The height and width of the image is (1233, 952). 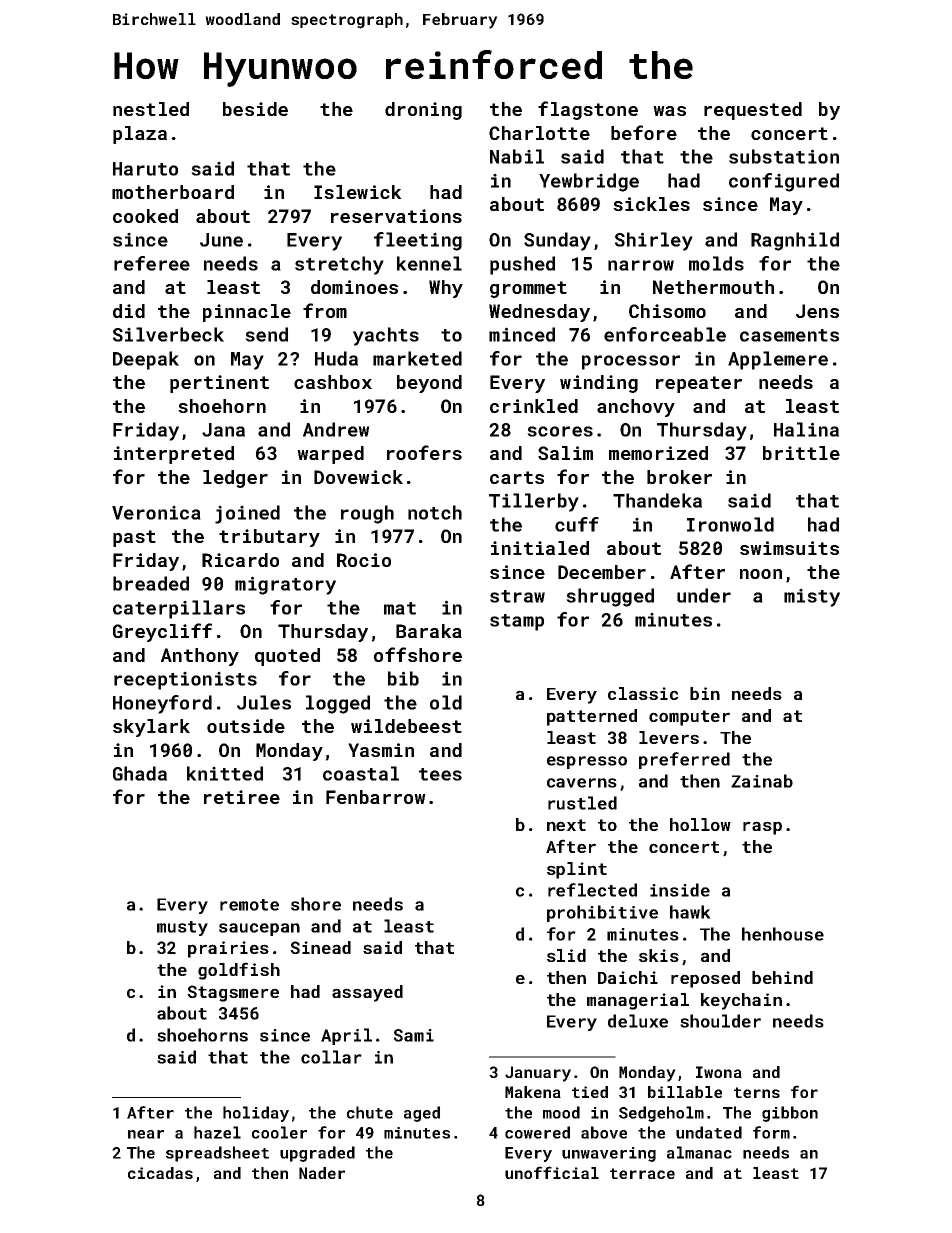 What do you see at coordinates (146, 360) in the image?
I see `Deepak` at bounding box center [146, 360].
